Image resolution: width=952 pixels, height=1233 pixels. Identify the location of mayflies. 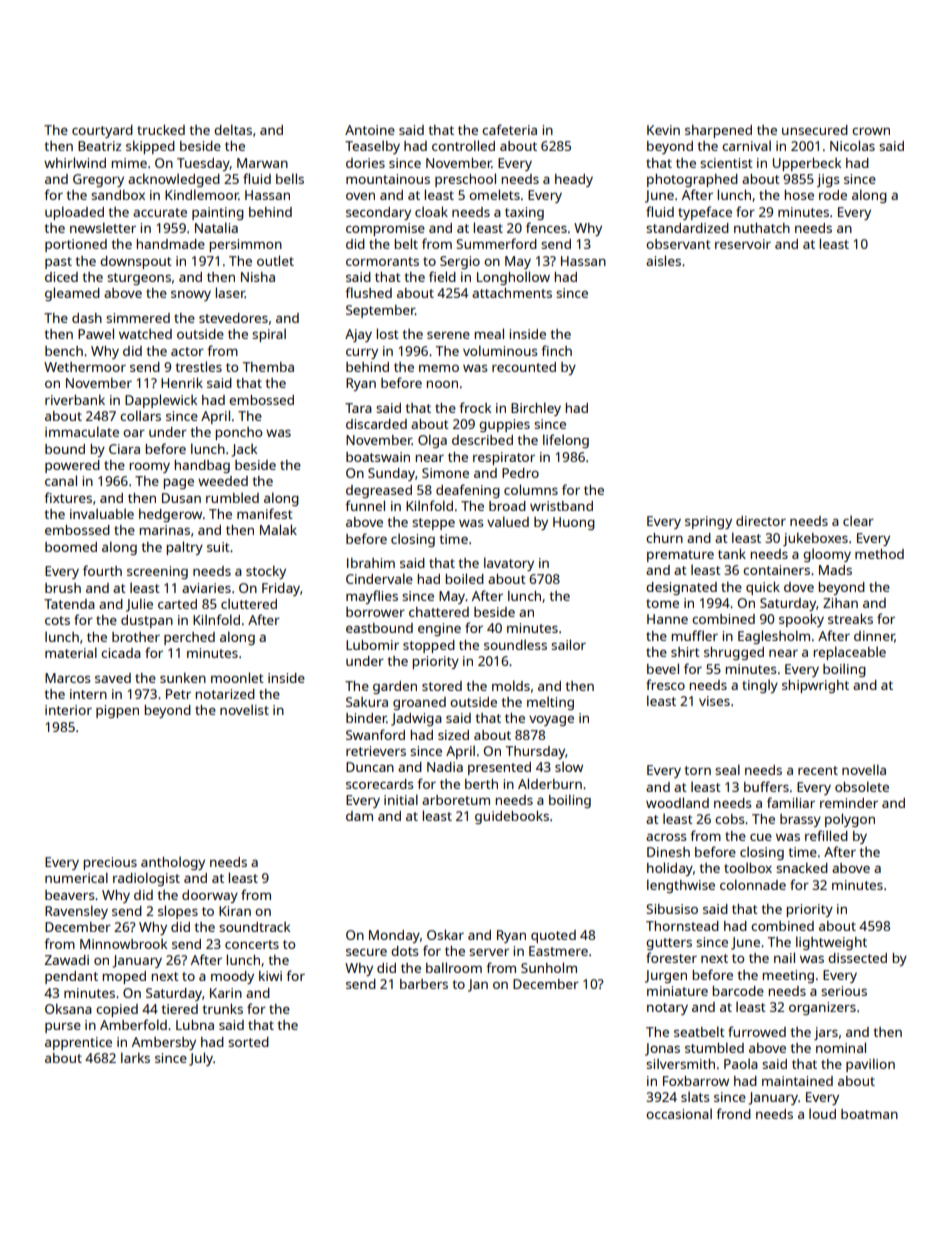
(372, 597).
